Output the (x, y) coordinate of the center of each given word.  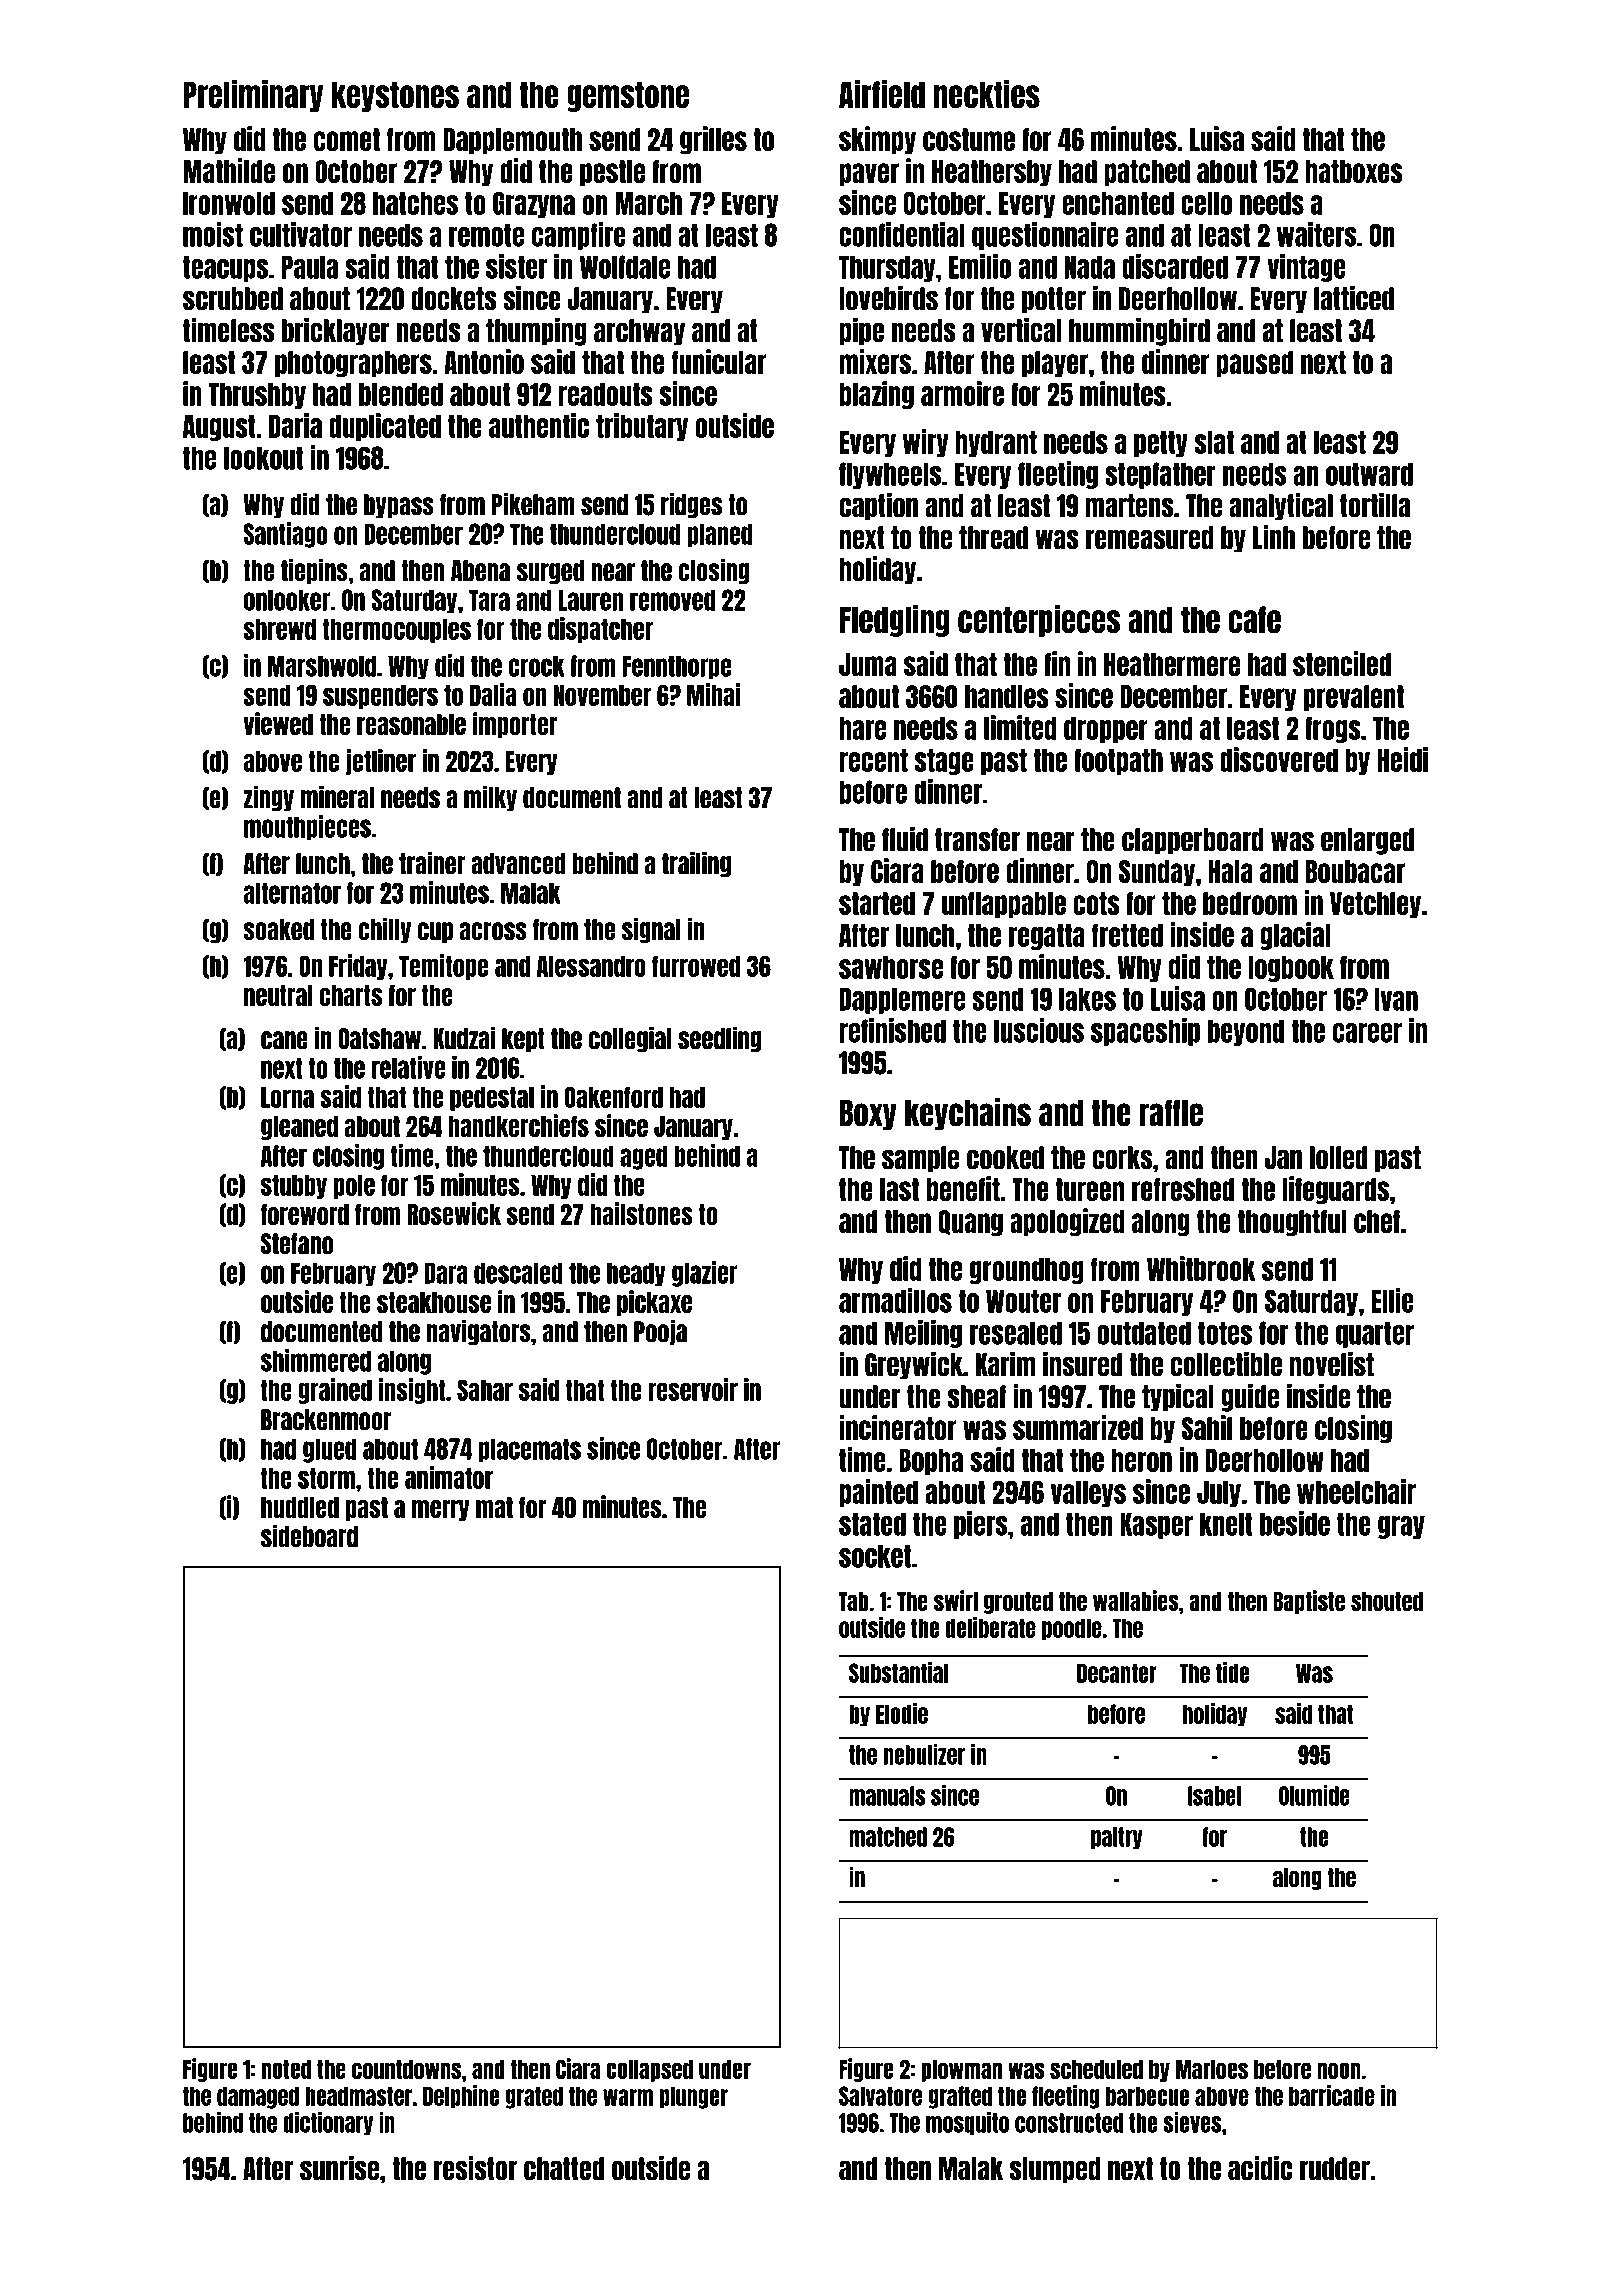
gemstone (628, 96)
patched (1147, 173)
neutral (278, 995)
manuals (887, 1796)
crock (536, 666)
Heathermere (1172, 664)
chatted (564, 2169)
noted (286, 2069)
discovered (1279, 759)
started (877, 903)
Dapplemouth (513, 141)
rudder (1335, 2169)
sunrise (339, 2168)
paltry (1117, 1838)
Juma (868, 664)
